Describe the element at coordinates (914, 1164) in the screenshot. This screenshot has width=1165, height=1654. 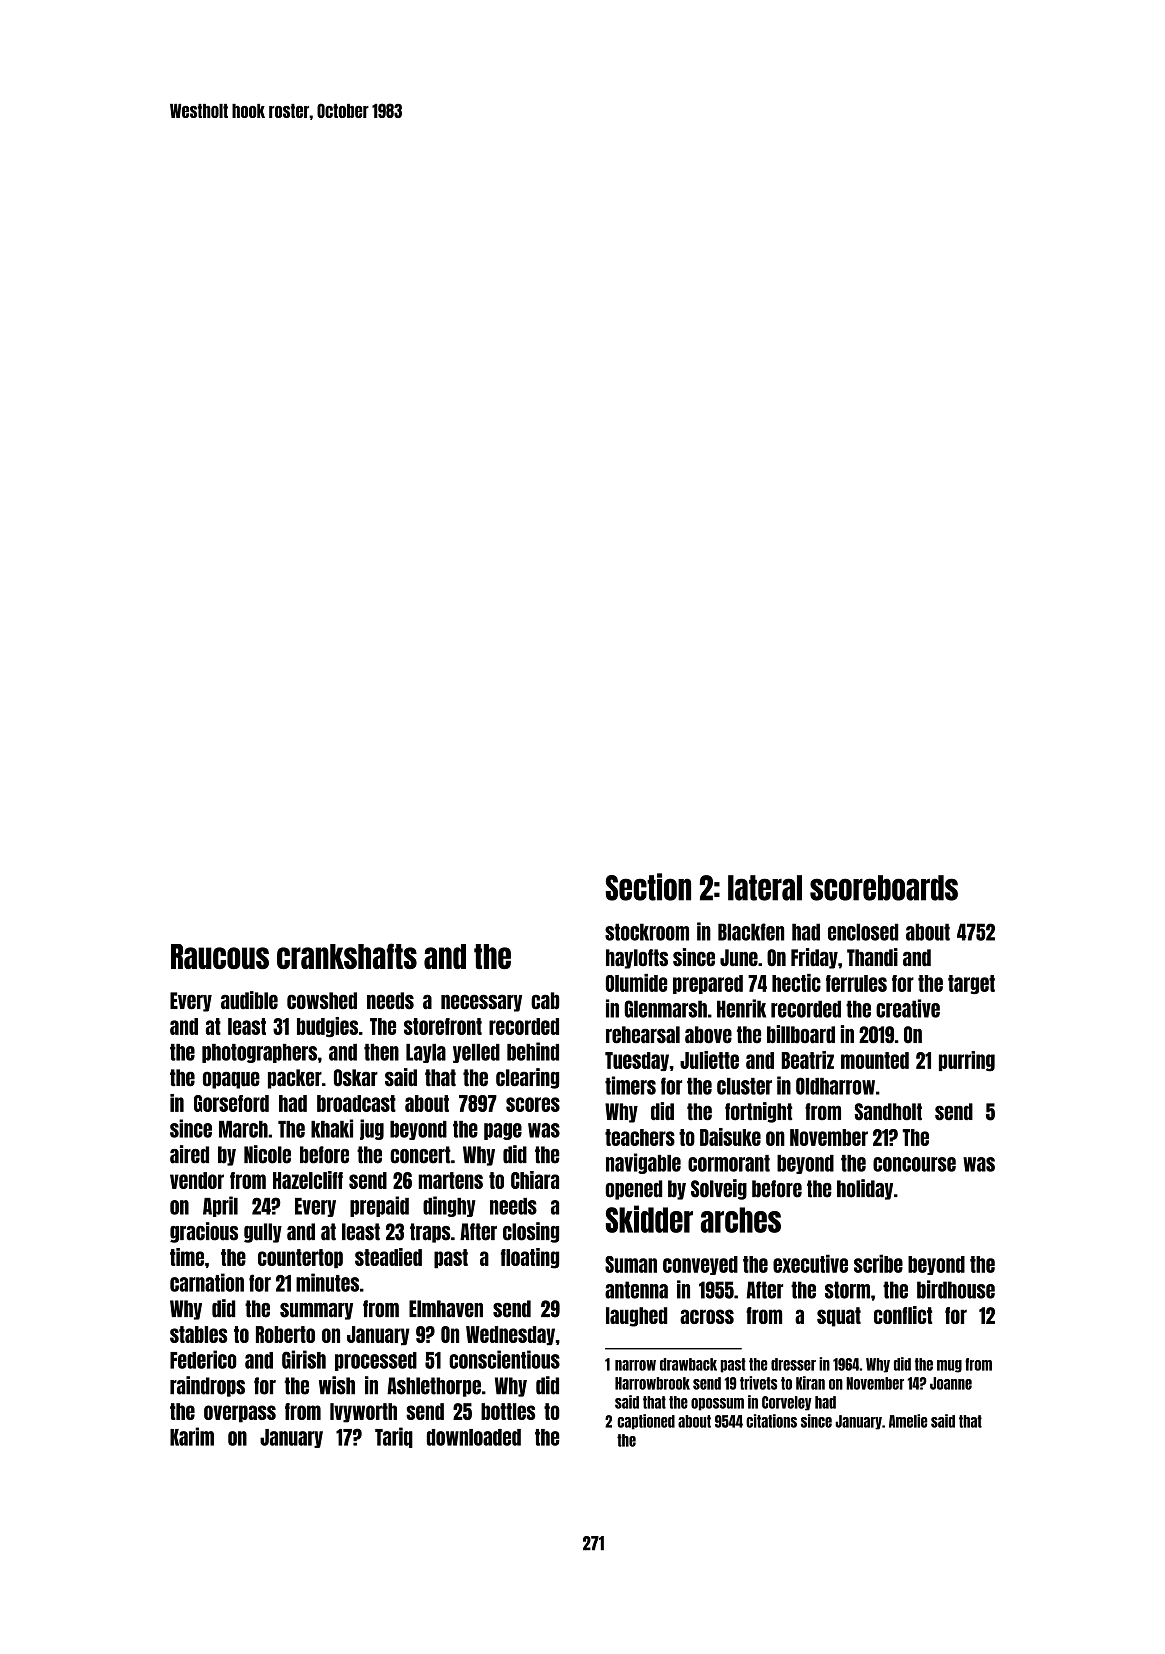
I see `concourse` at that location.
